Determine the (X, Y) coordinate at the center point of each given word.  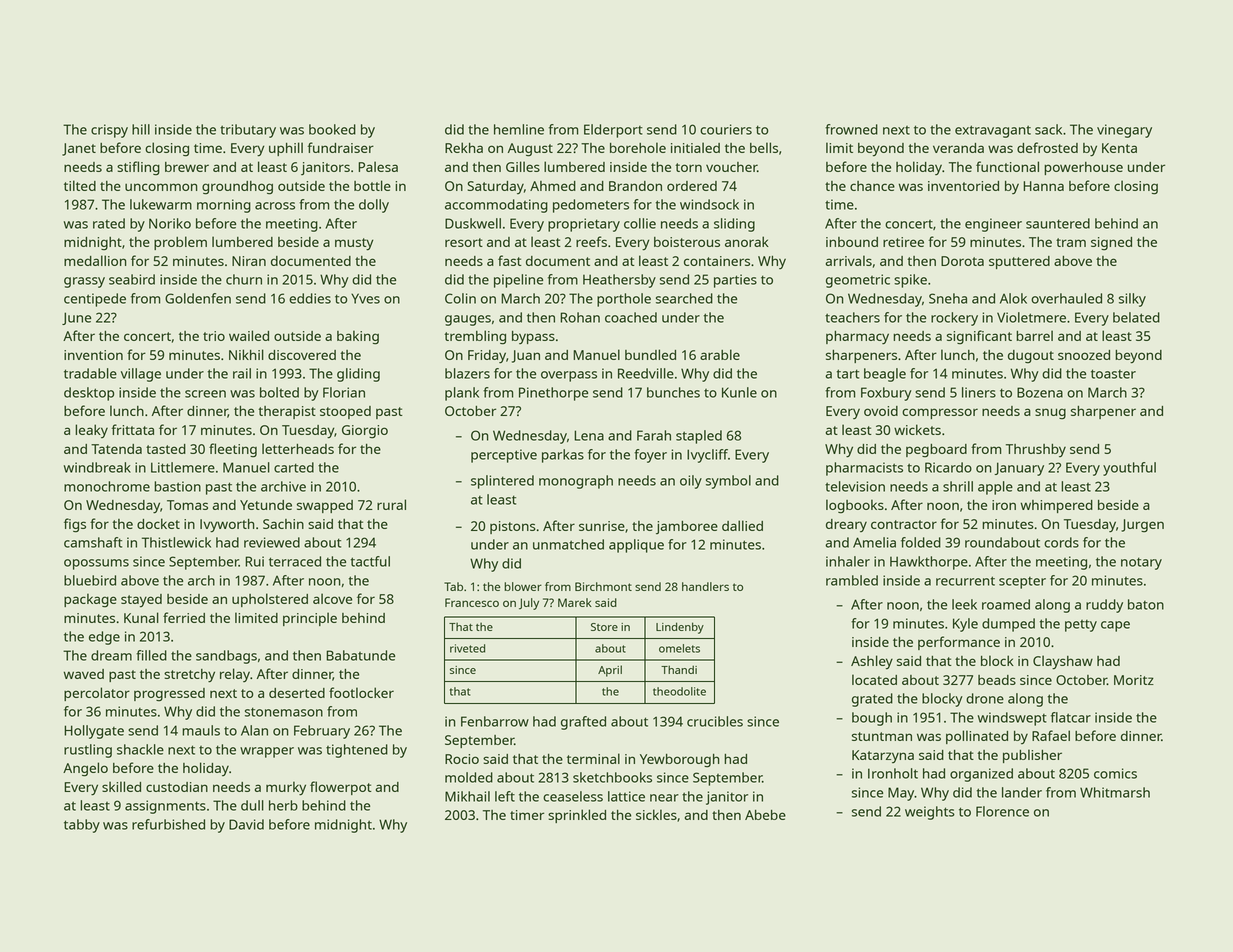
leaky (91, 431)
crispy (109, 131)
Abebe (765, 815)
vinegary (1124, 131)
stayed (141, 601)
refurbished (168, 824)
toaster (1113, 374)
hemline (519, 129)
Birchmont (603, 586)
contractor (904, 524)
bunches (673, 392)
